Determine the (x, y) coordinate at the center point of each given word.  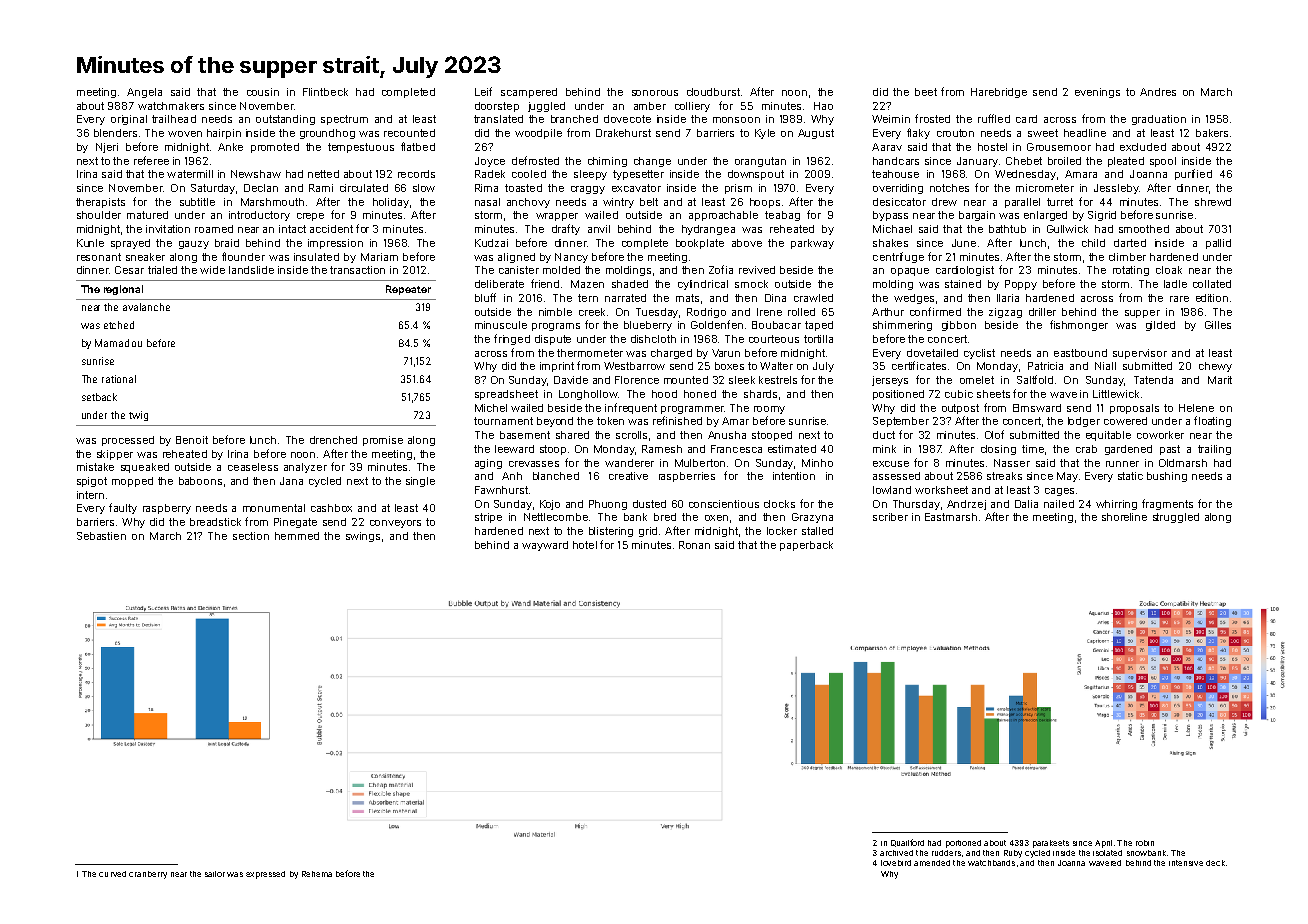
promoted (275, 148)
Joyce (490, 162)
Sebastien (101, 536)
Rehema (317, 874)
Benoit (192, 440)
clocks (779, 504)
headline (1085, 133)
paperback (806, 546)
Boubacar (776, 325)
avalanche (146, 307)
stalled (817, 531)
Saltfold (1035, 379)
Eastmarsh (951, 517)
